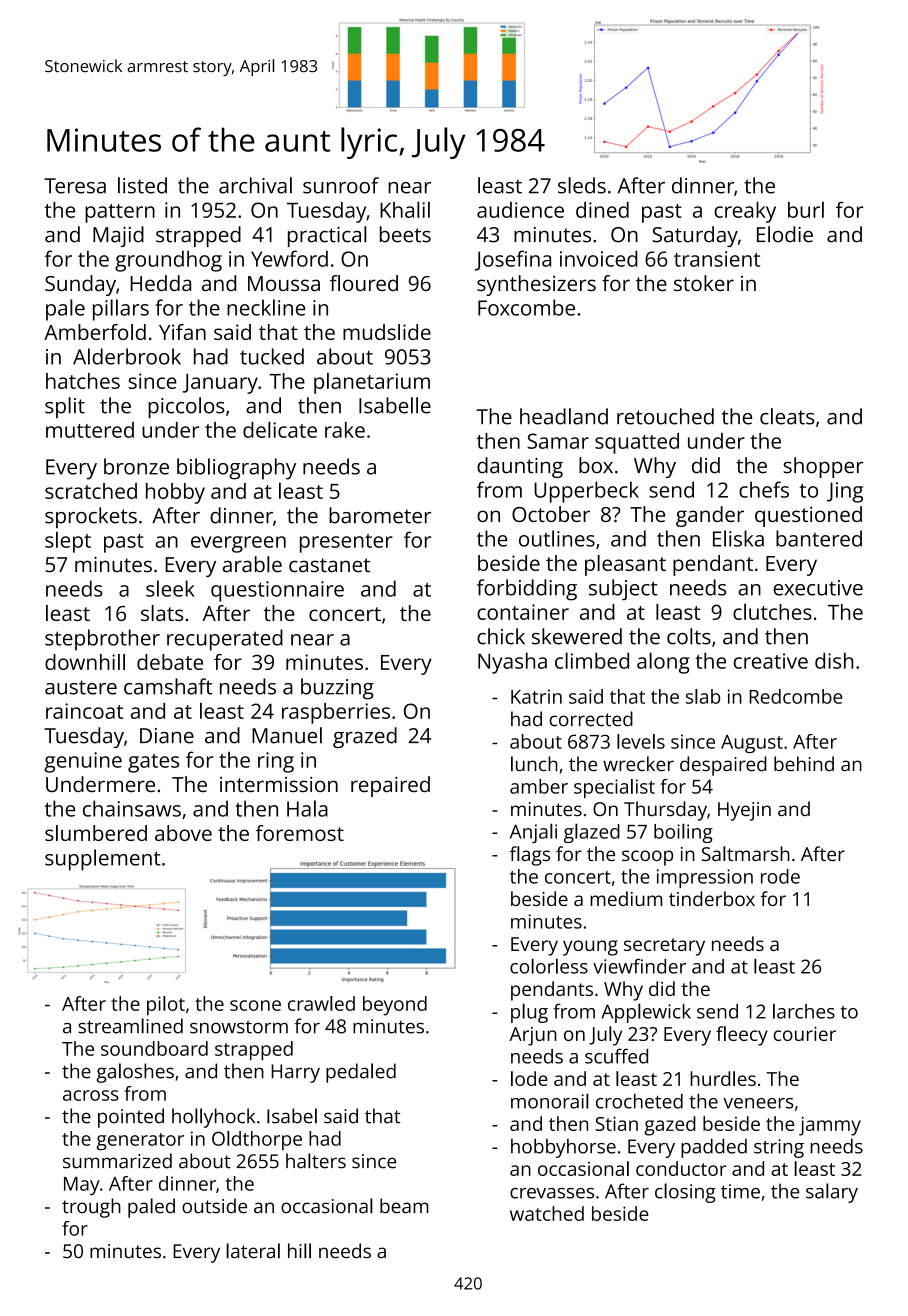  What do you see at coordinates (183, 833) in the image?
I see `above` at bounding box center [183, 833].
